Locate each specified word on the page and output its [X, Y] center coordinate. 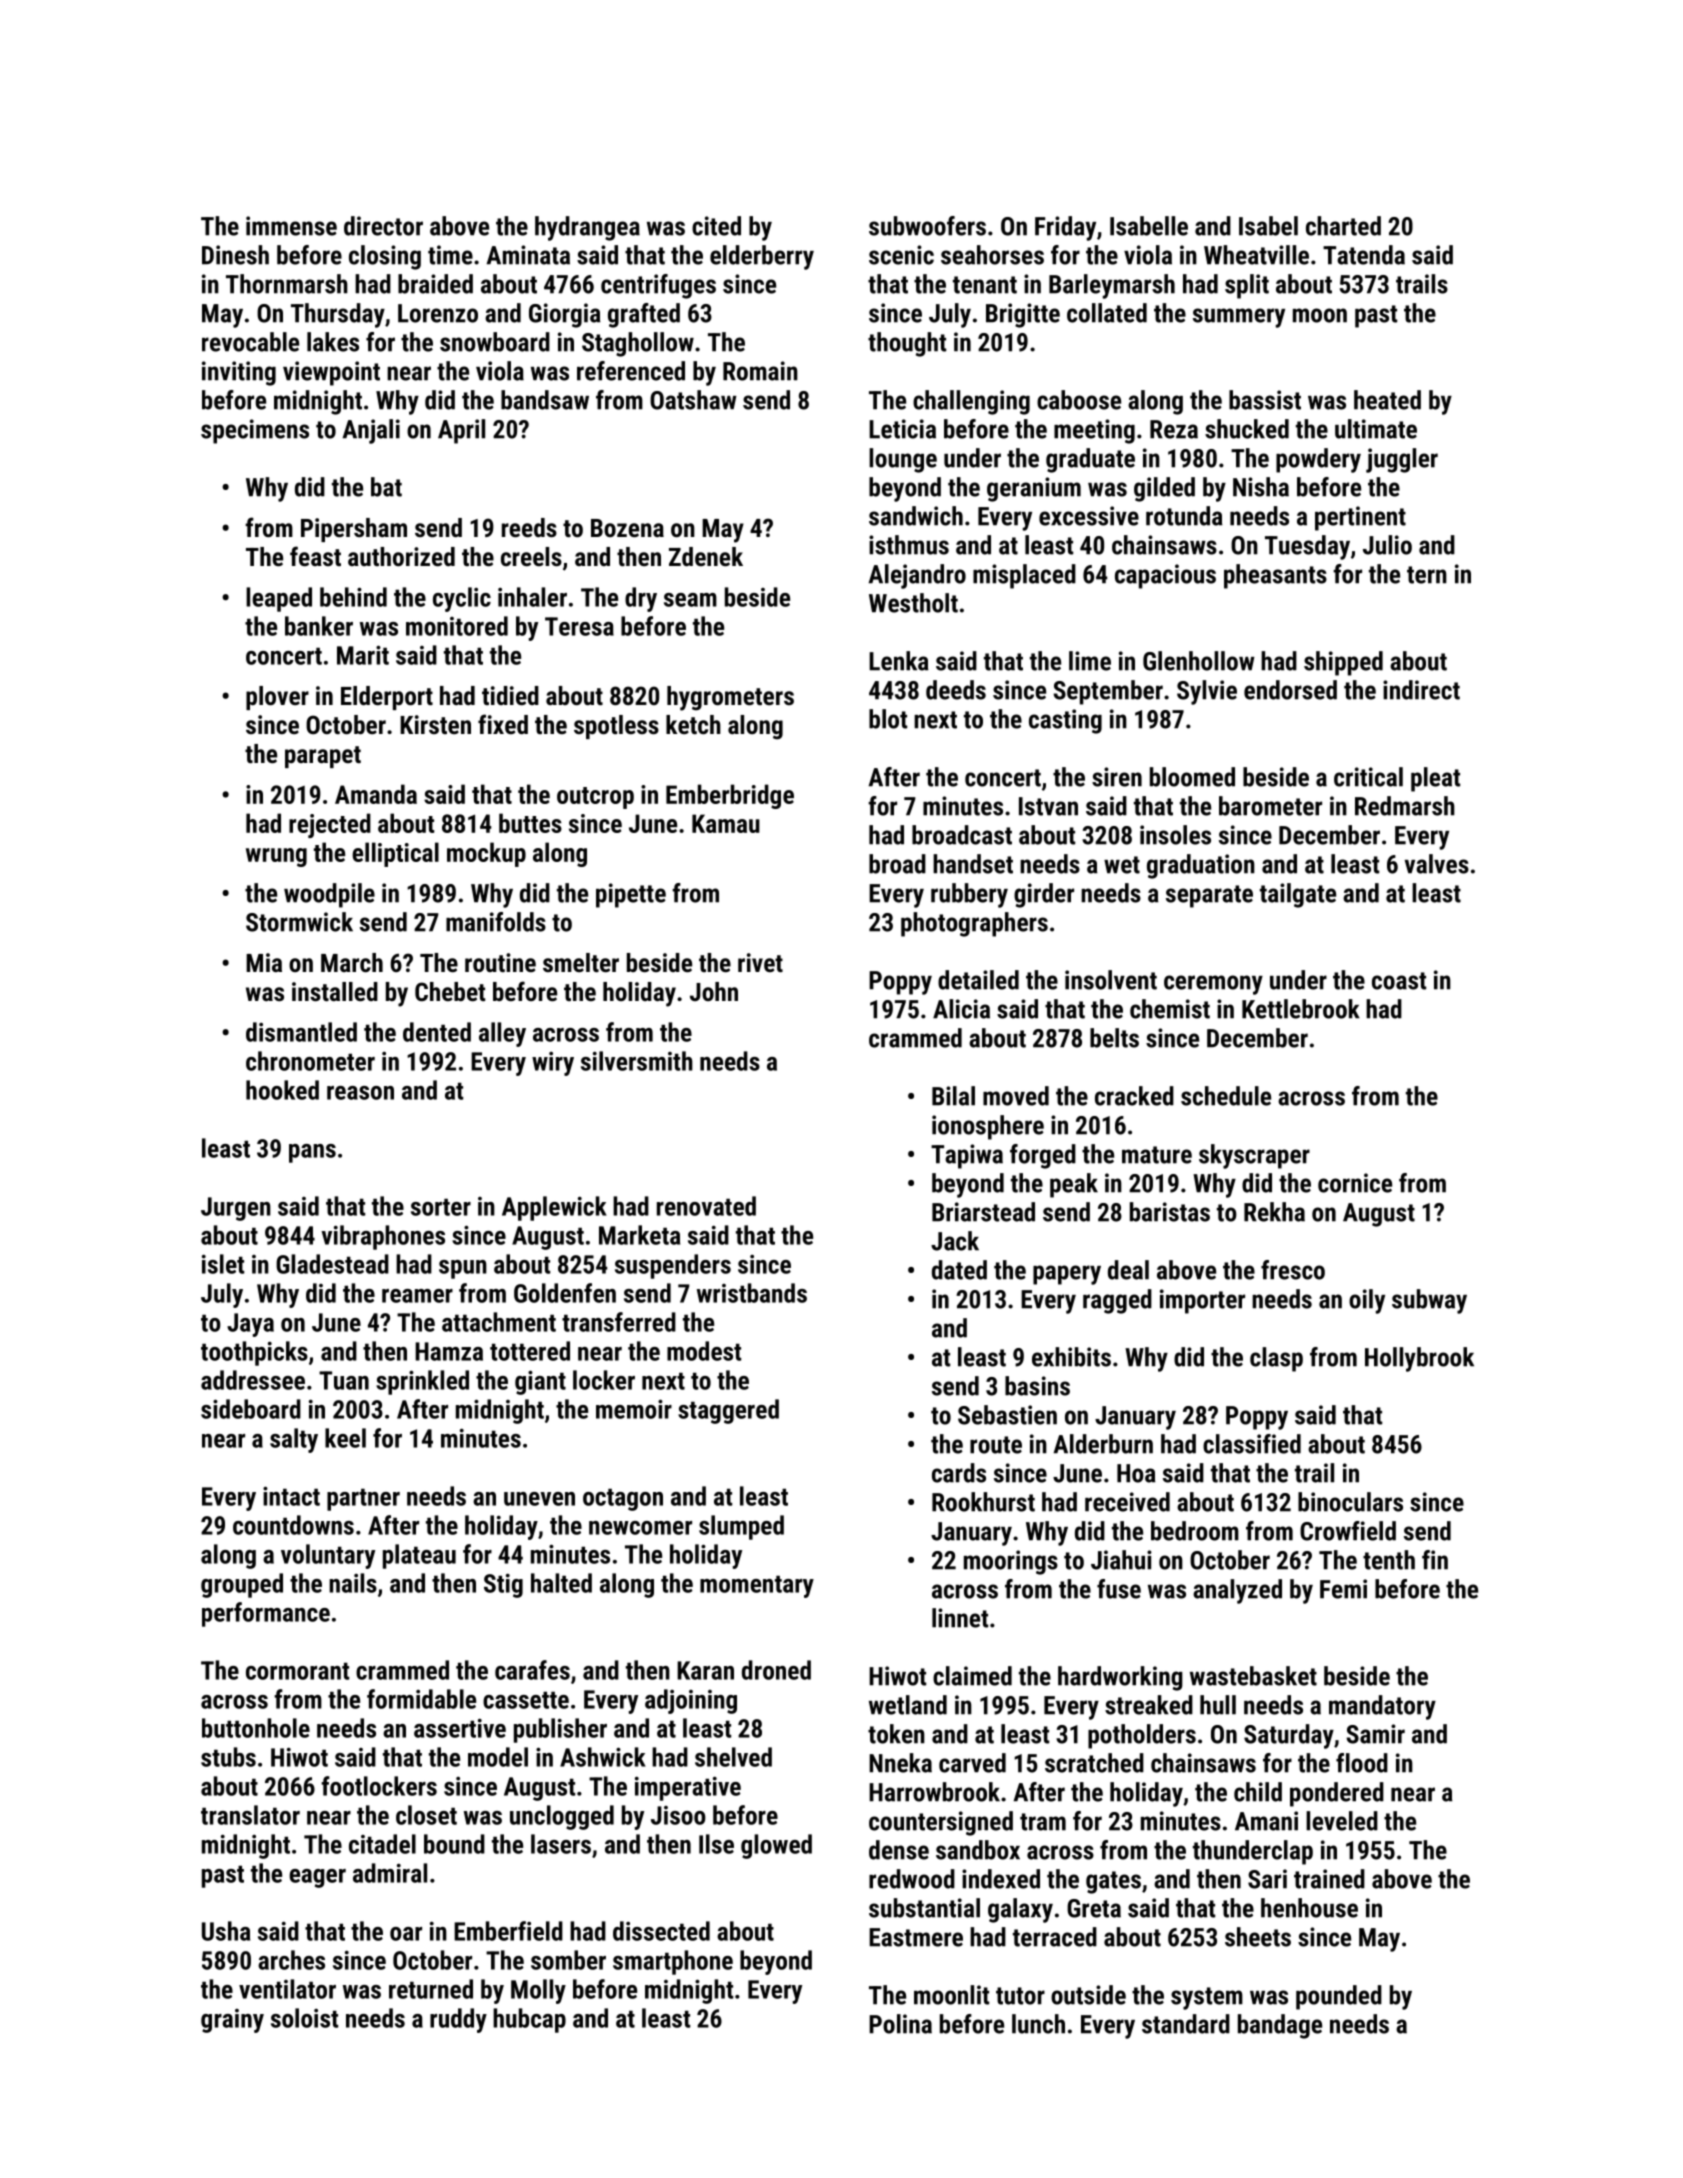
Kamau [726, 823]
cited [716, 226]
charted [1343, 226]
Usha [226, 1931]
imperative [688, 1788]
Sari [1267, 1879]
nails [353, 1583]
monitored [457, 626]
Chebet [450, 991]
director [383, 226]
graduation [1201, 866]
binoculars [1350, 1502]
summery [1239, 318]
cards [959, 1473]
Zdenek [706, 556]
